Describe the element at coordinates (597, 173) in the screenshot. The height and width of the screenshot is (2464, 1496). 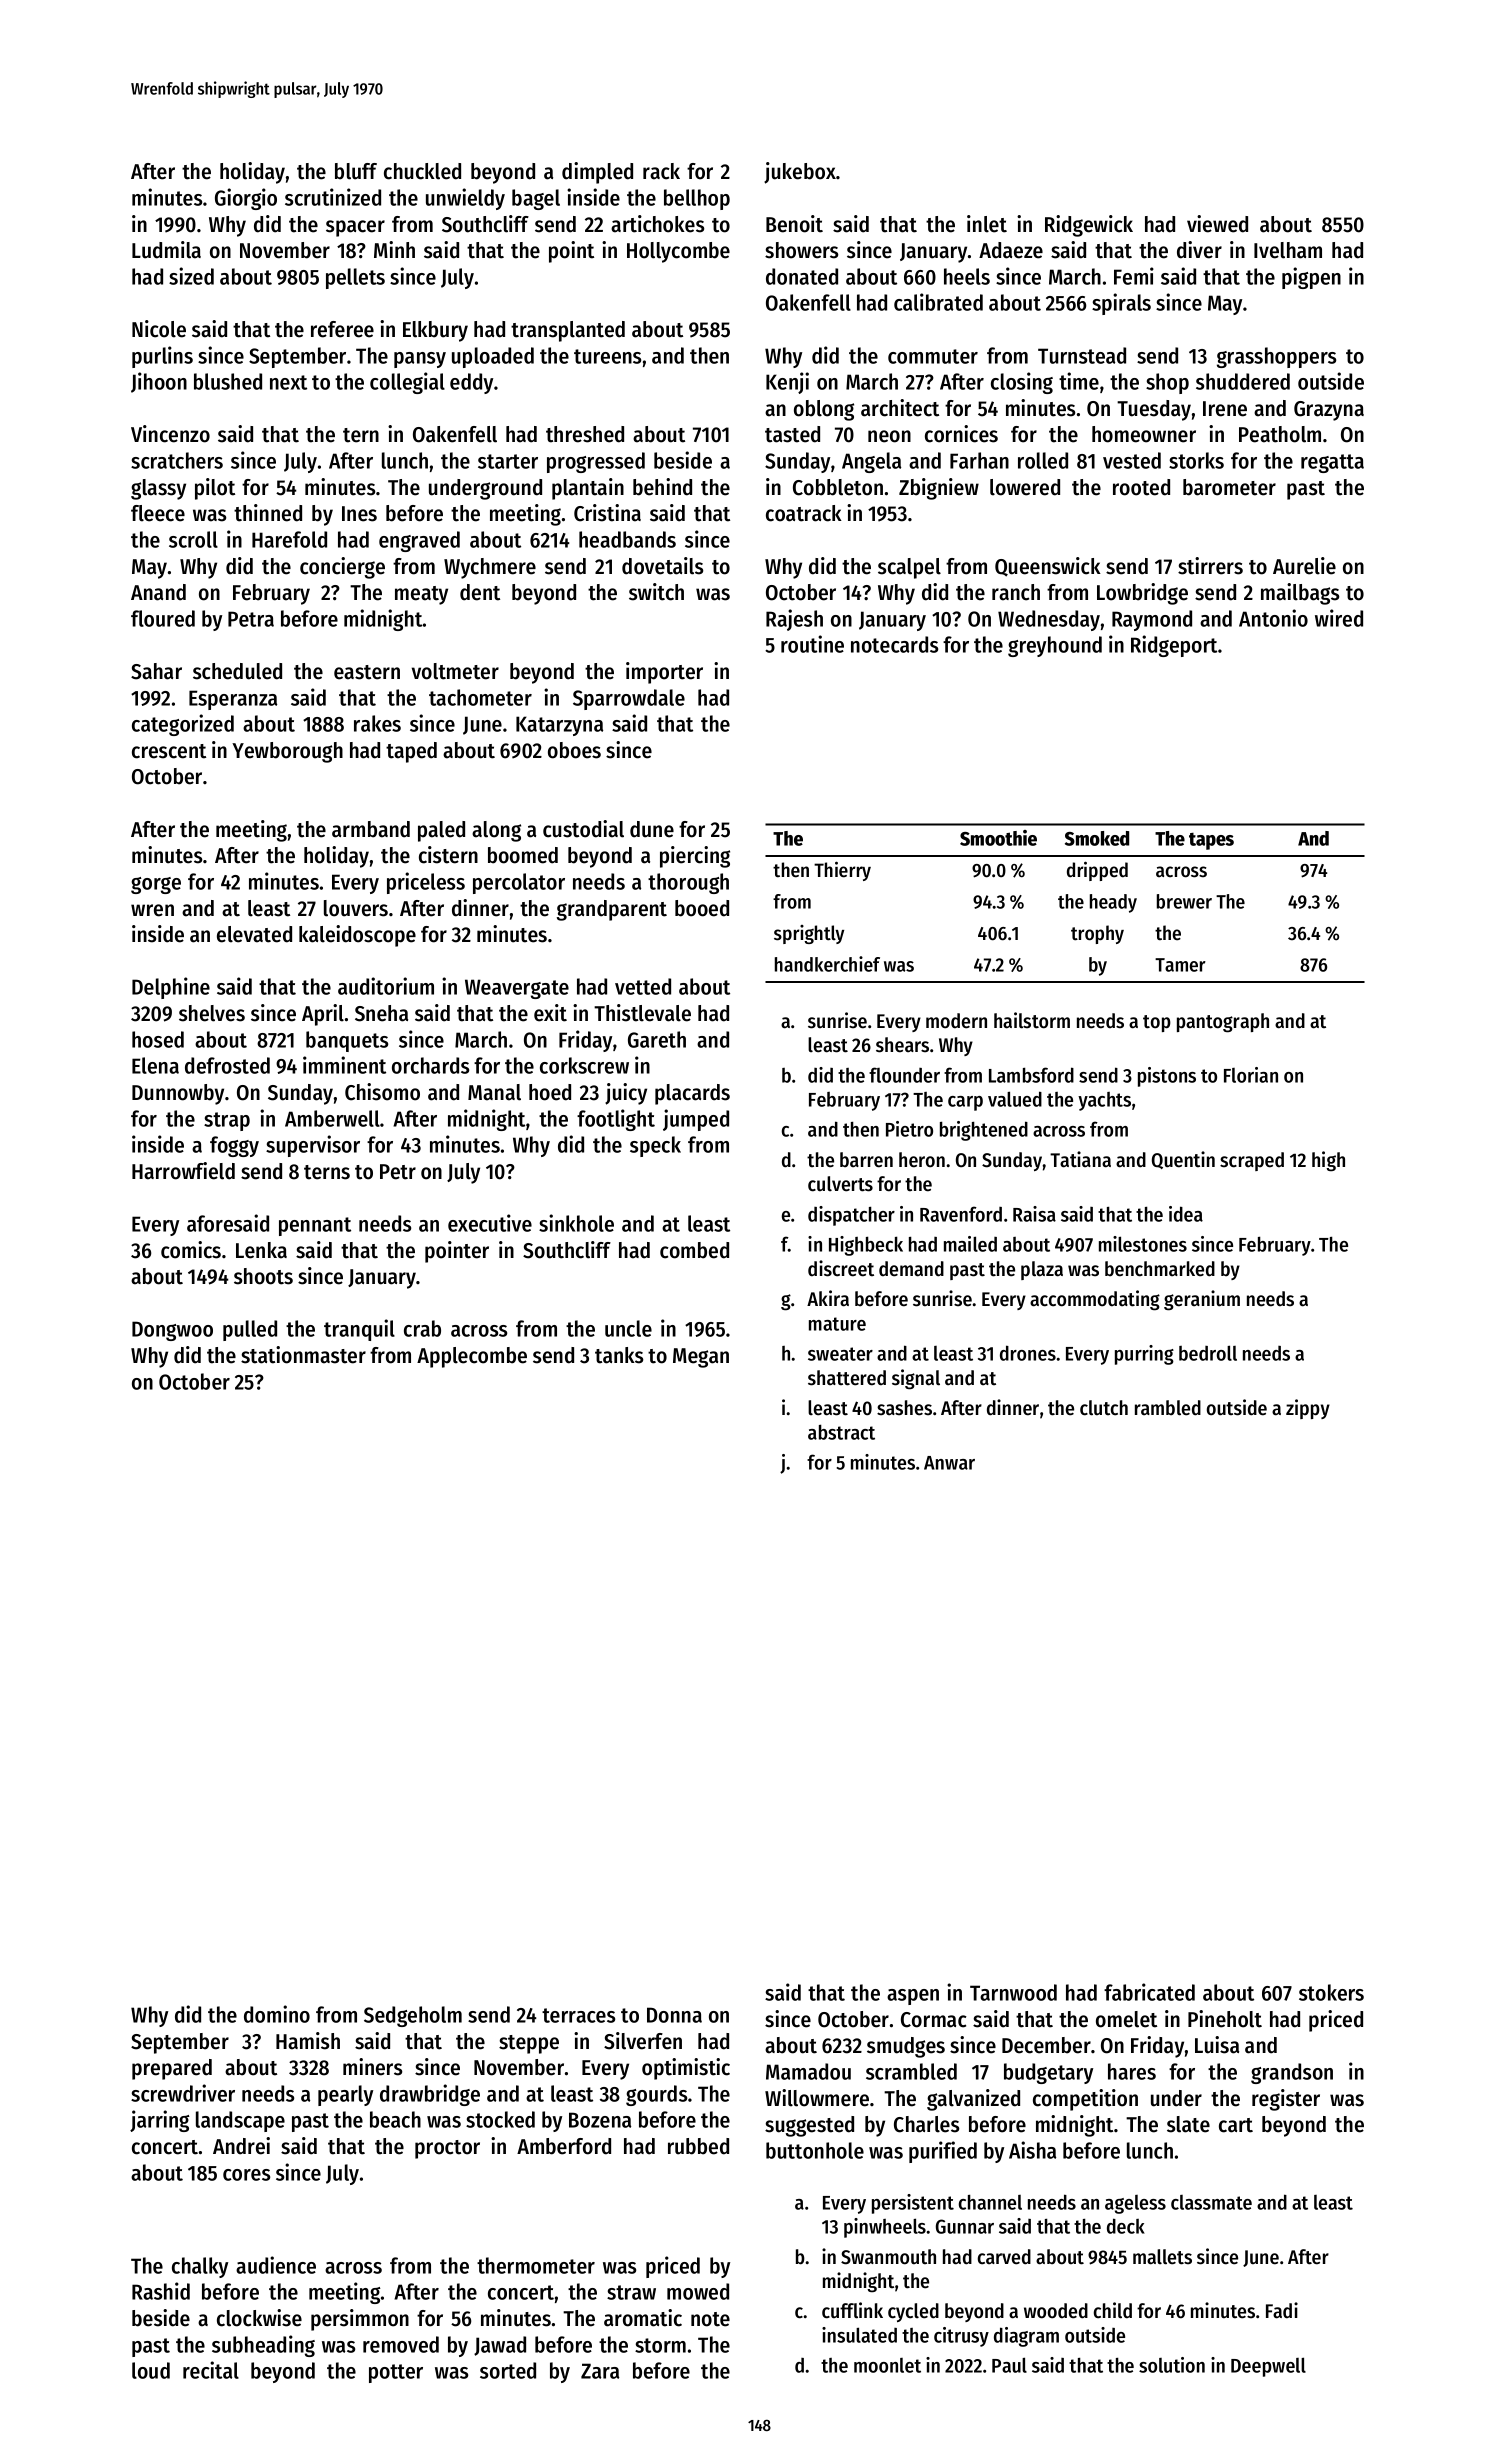
I see `dimpled` at that location.
